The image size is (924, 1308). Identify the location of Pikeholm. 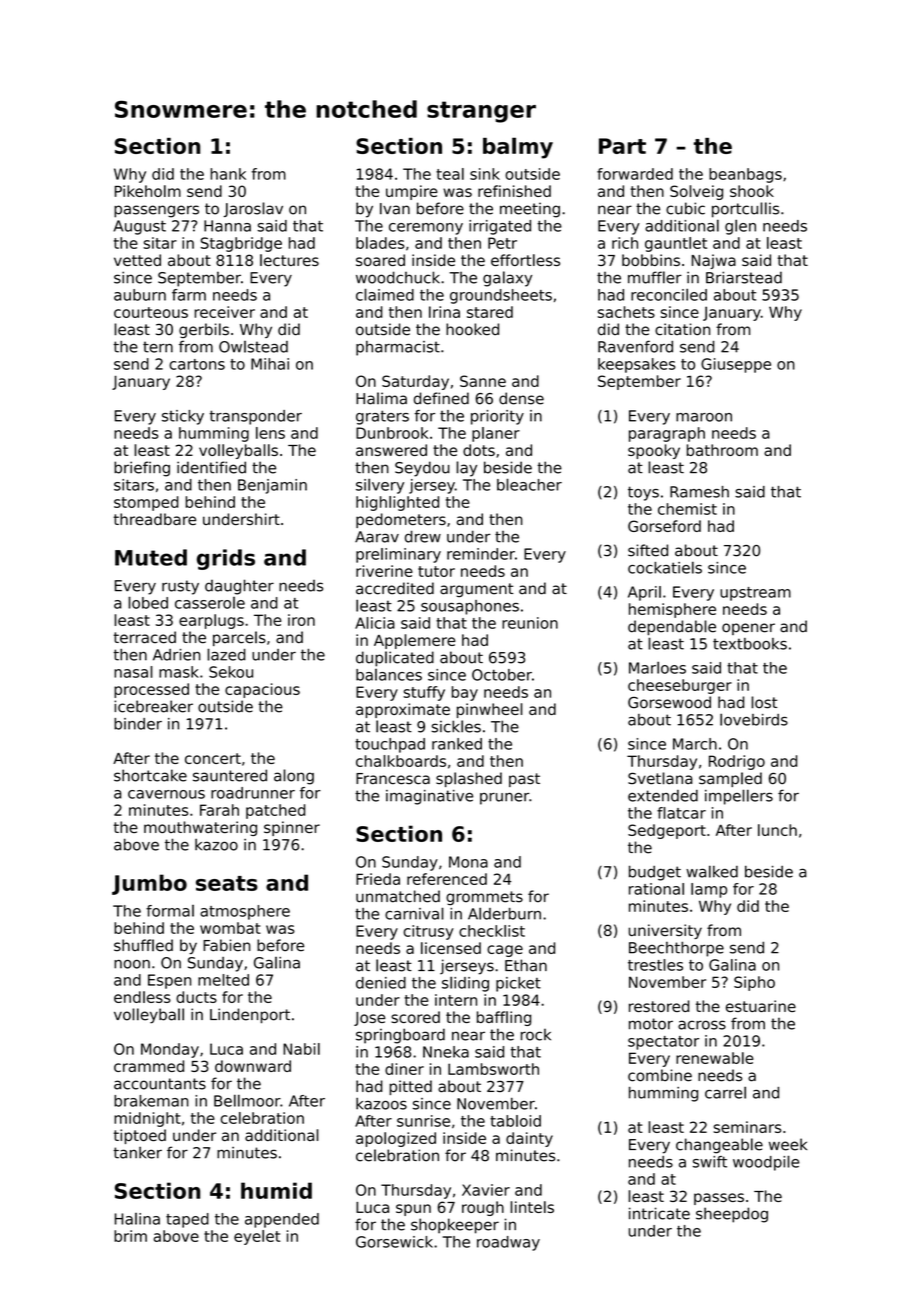
(148, 191).
